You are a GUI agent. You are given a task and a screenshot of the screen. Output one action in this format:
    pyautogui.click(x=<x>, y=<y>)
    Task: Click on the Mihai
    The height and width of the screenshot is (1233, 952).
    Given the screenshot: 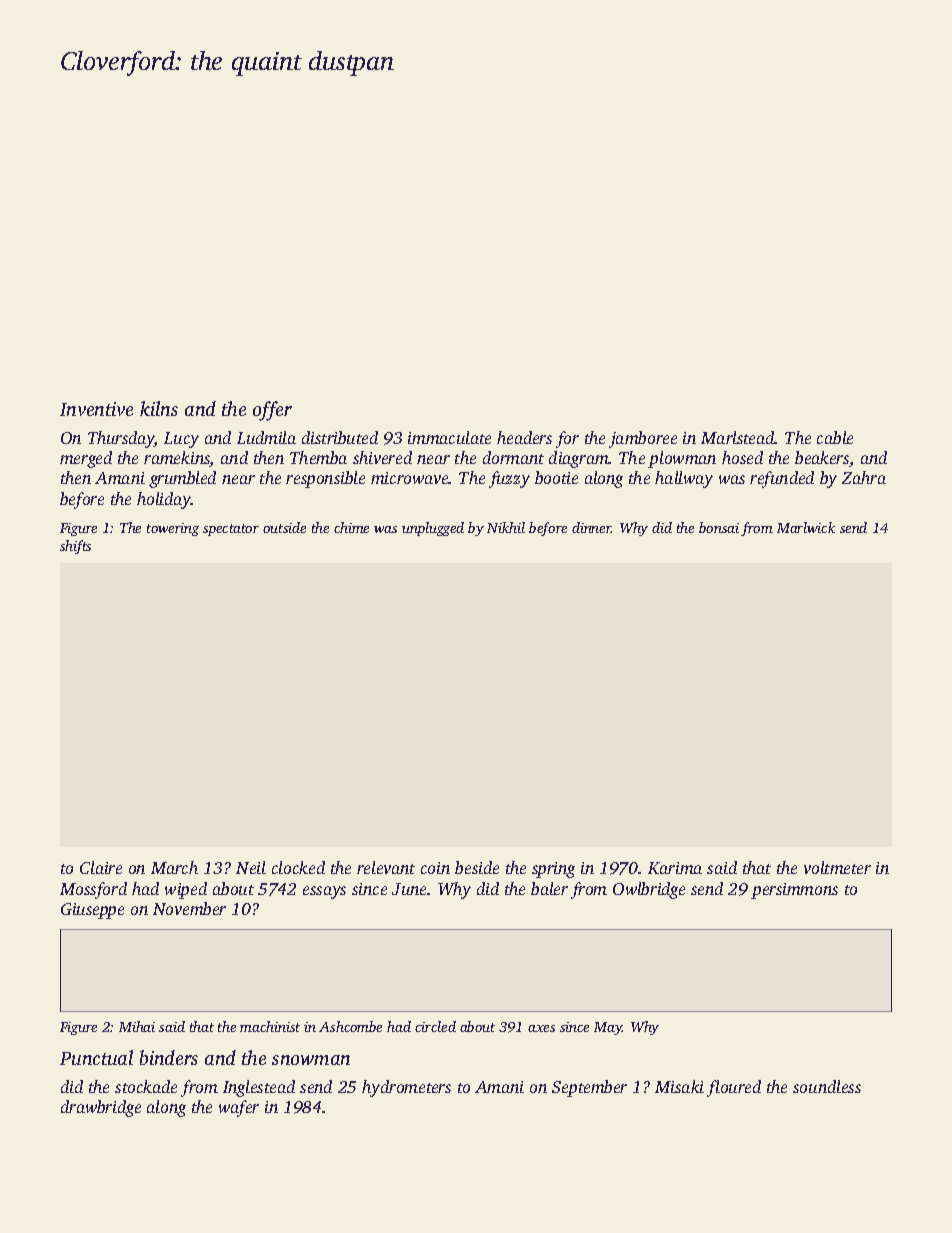 What is the action you would take?
    pyautogui.click(x=137, y=1026)
